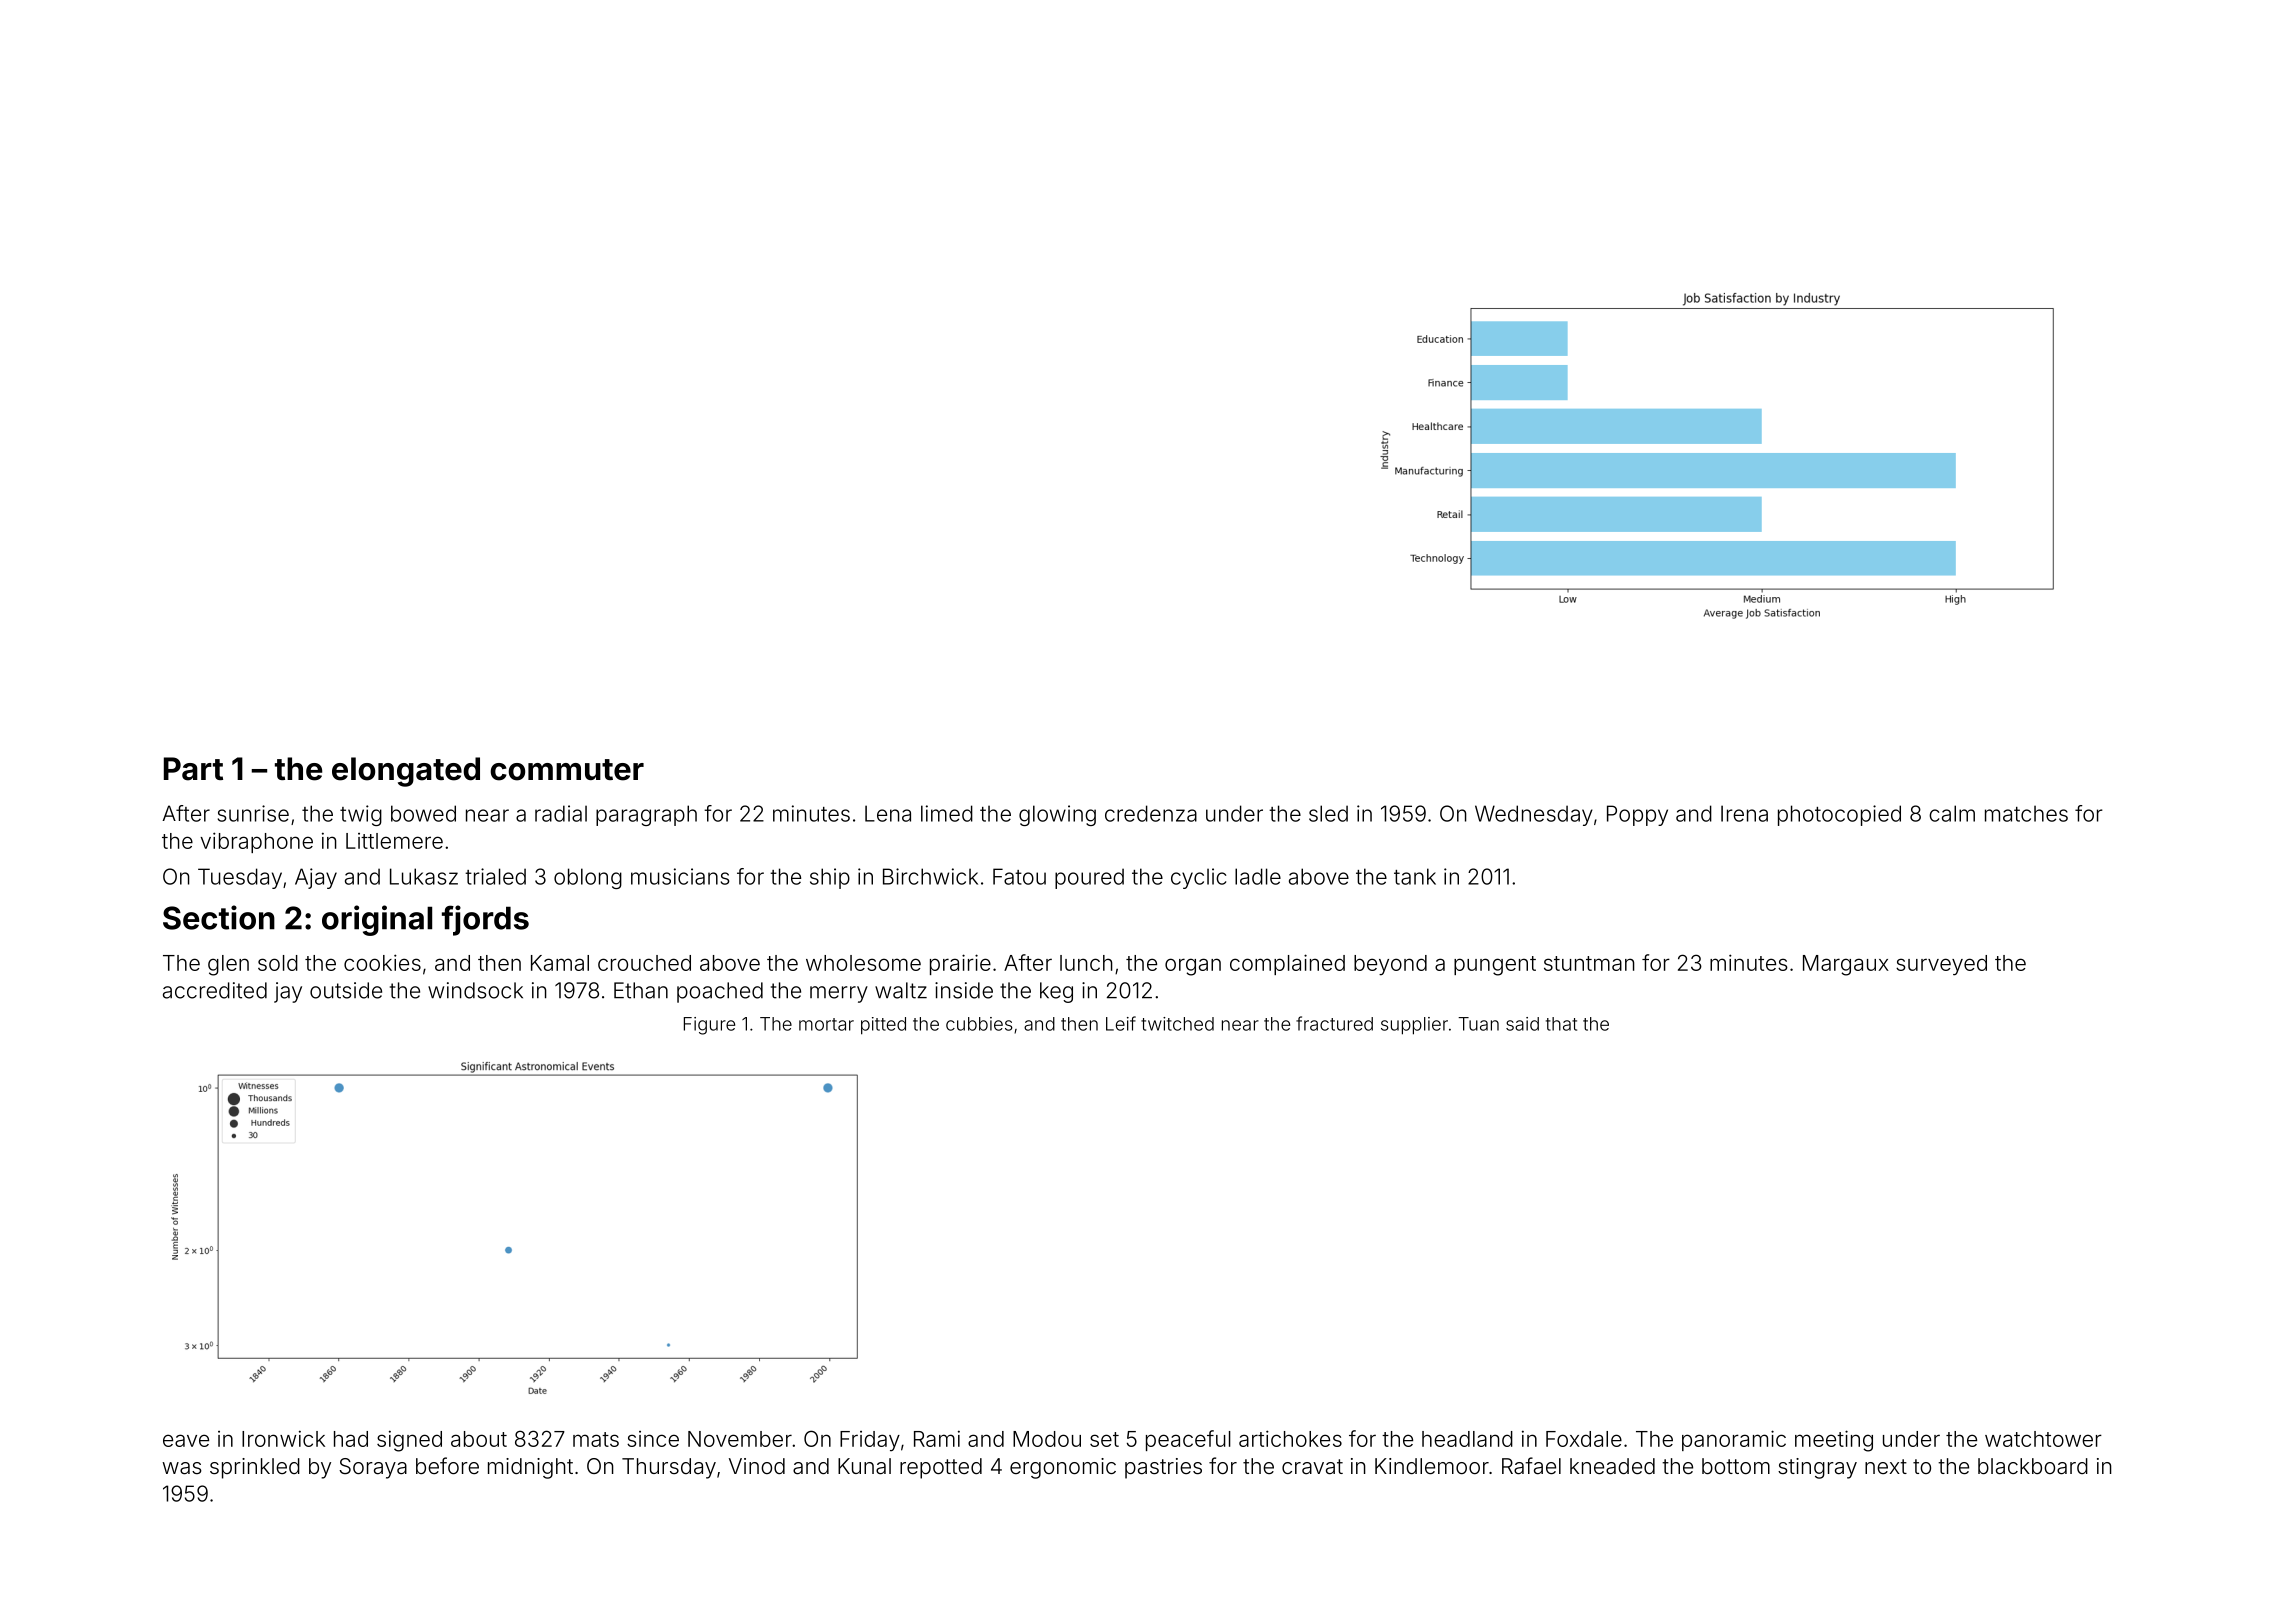 This screenshot has height=1620, width=2292. I want to click on twitched, so click(1177, 1024).
